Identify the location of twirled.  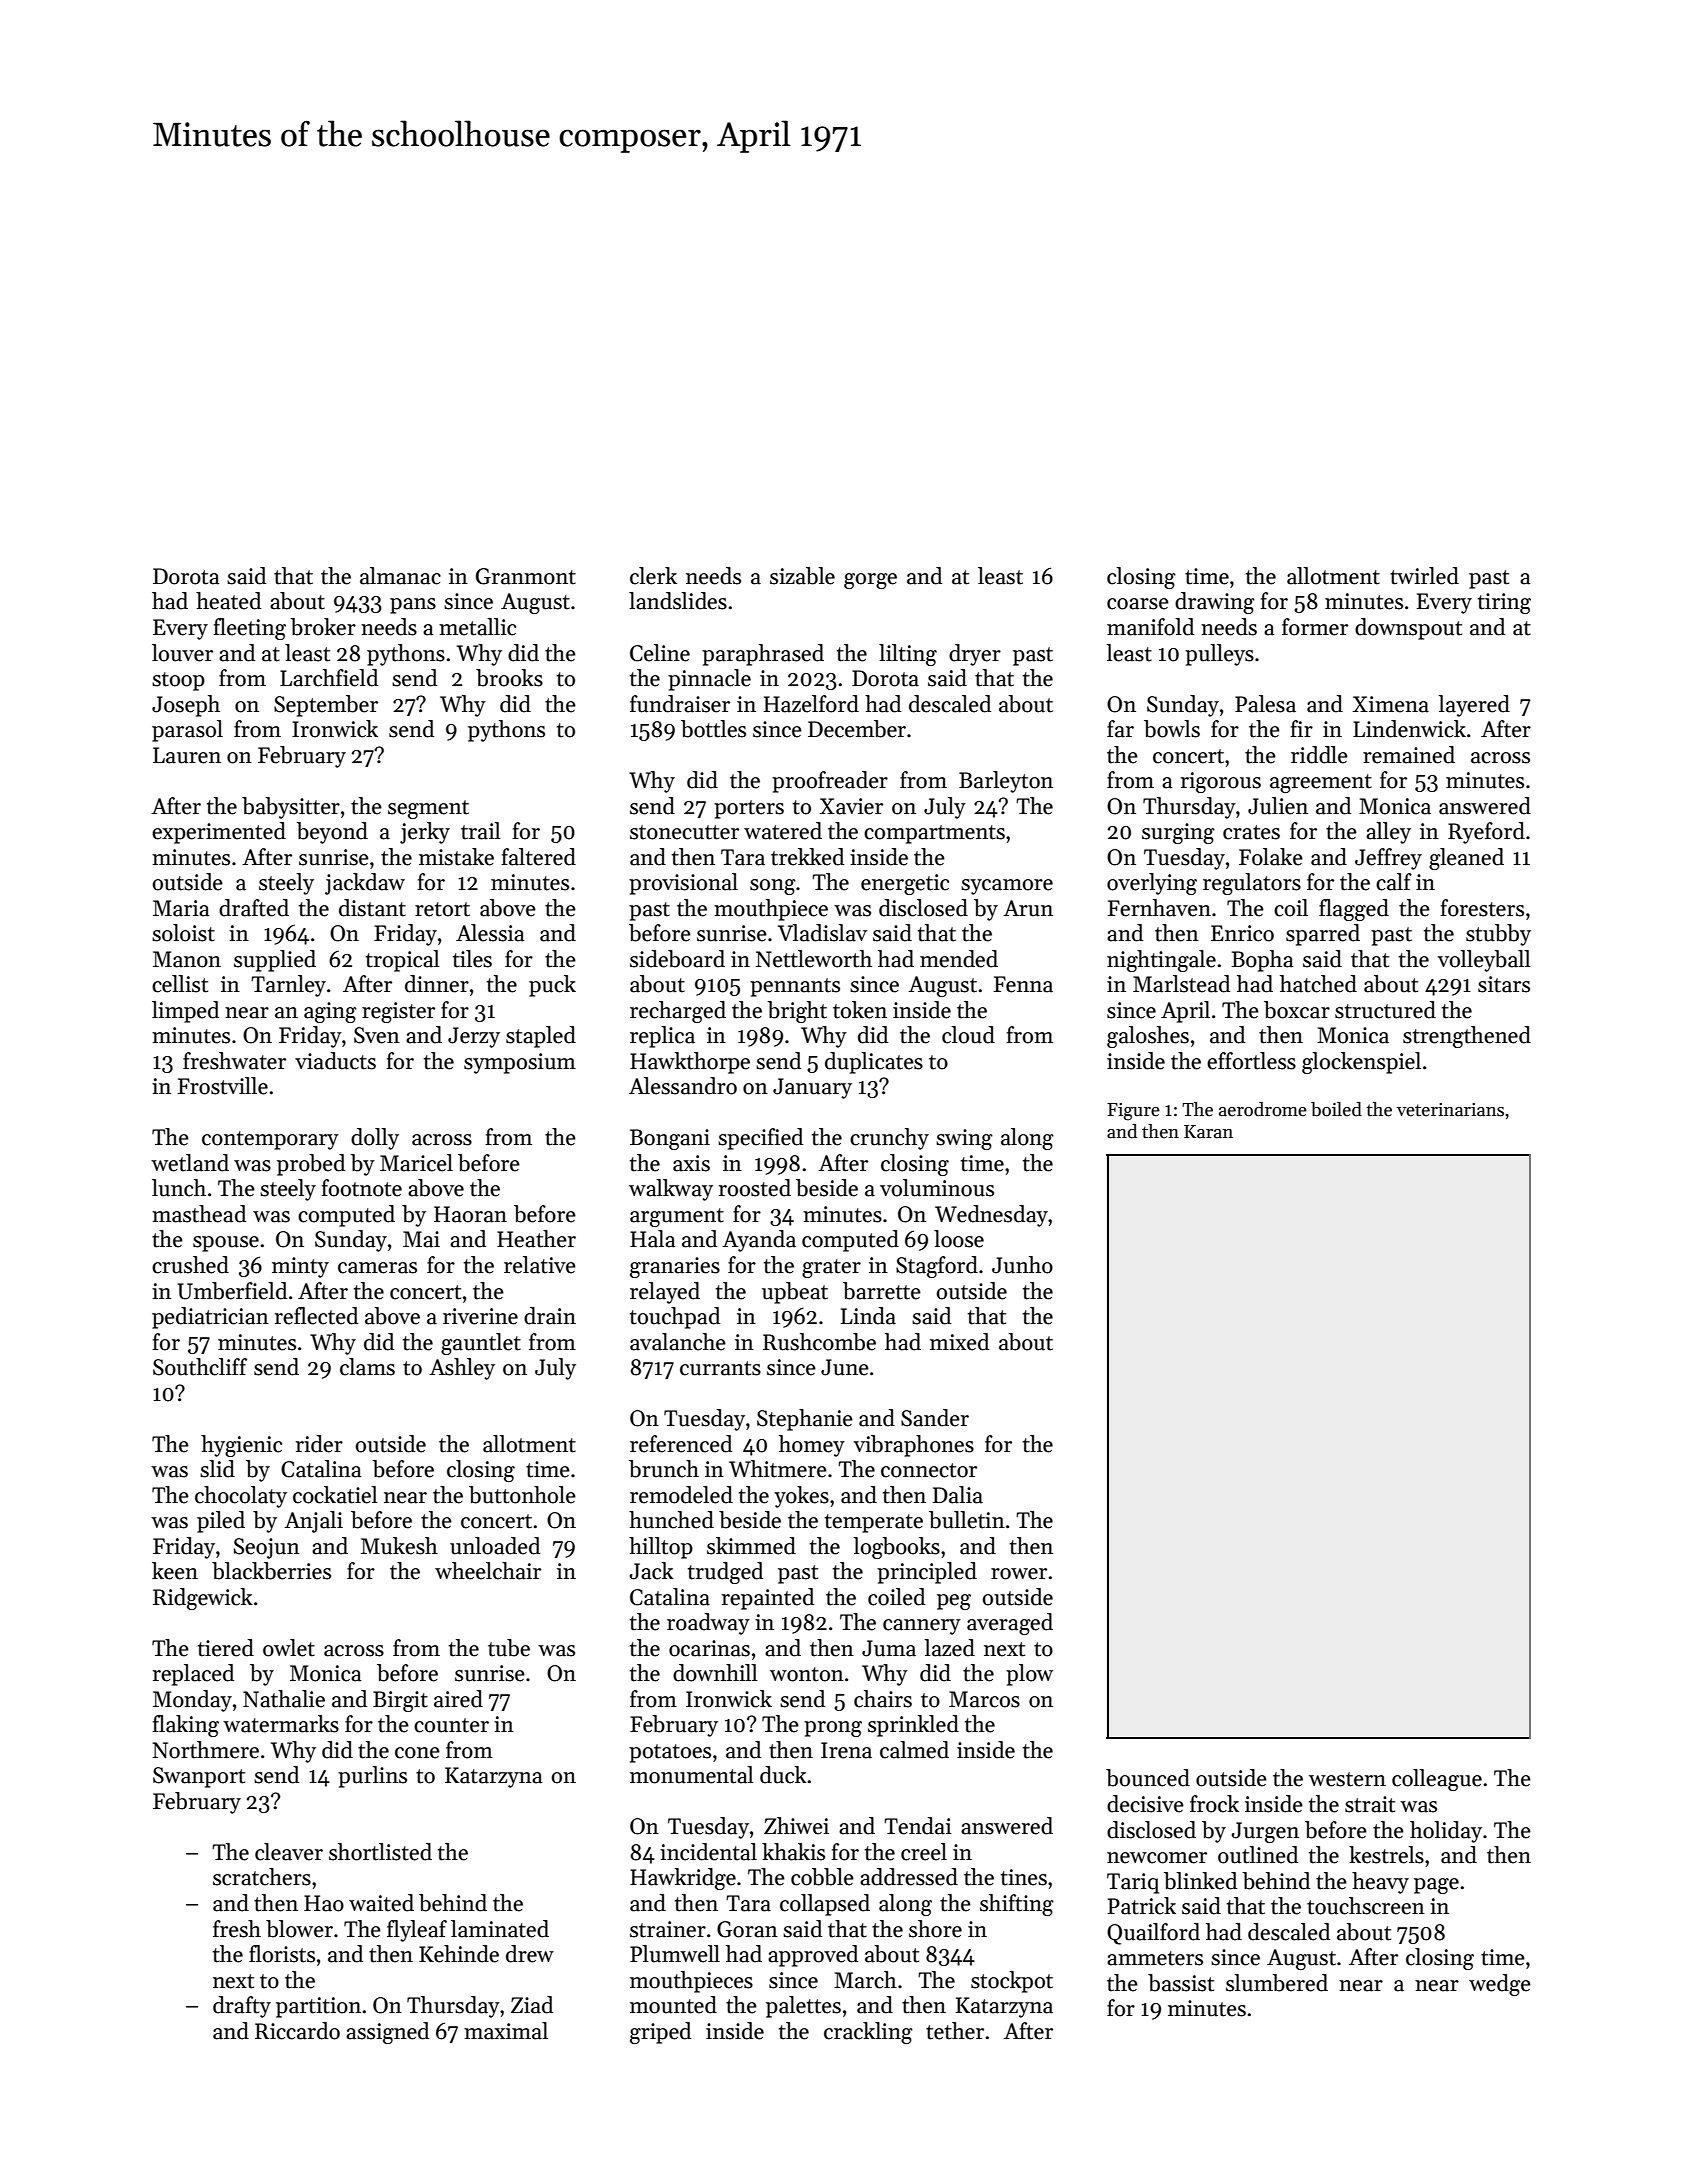
(1424, 576).
